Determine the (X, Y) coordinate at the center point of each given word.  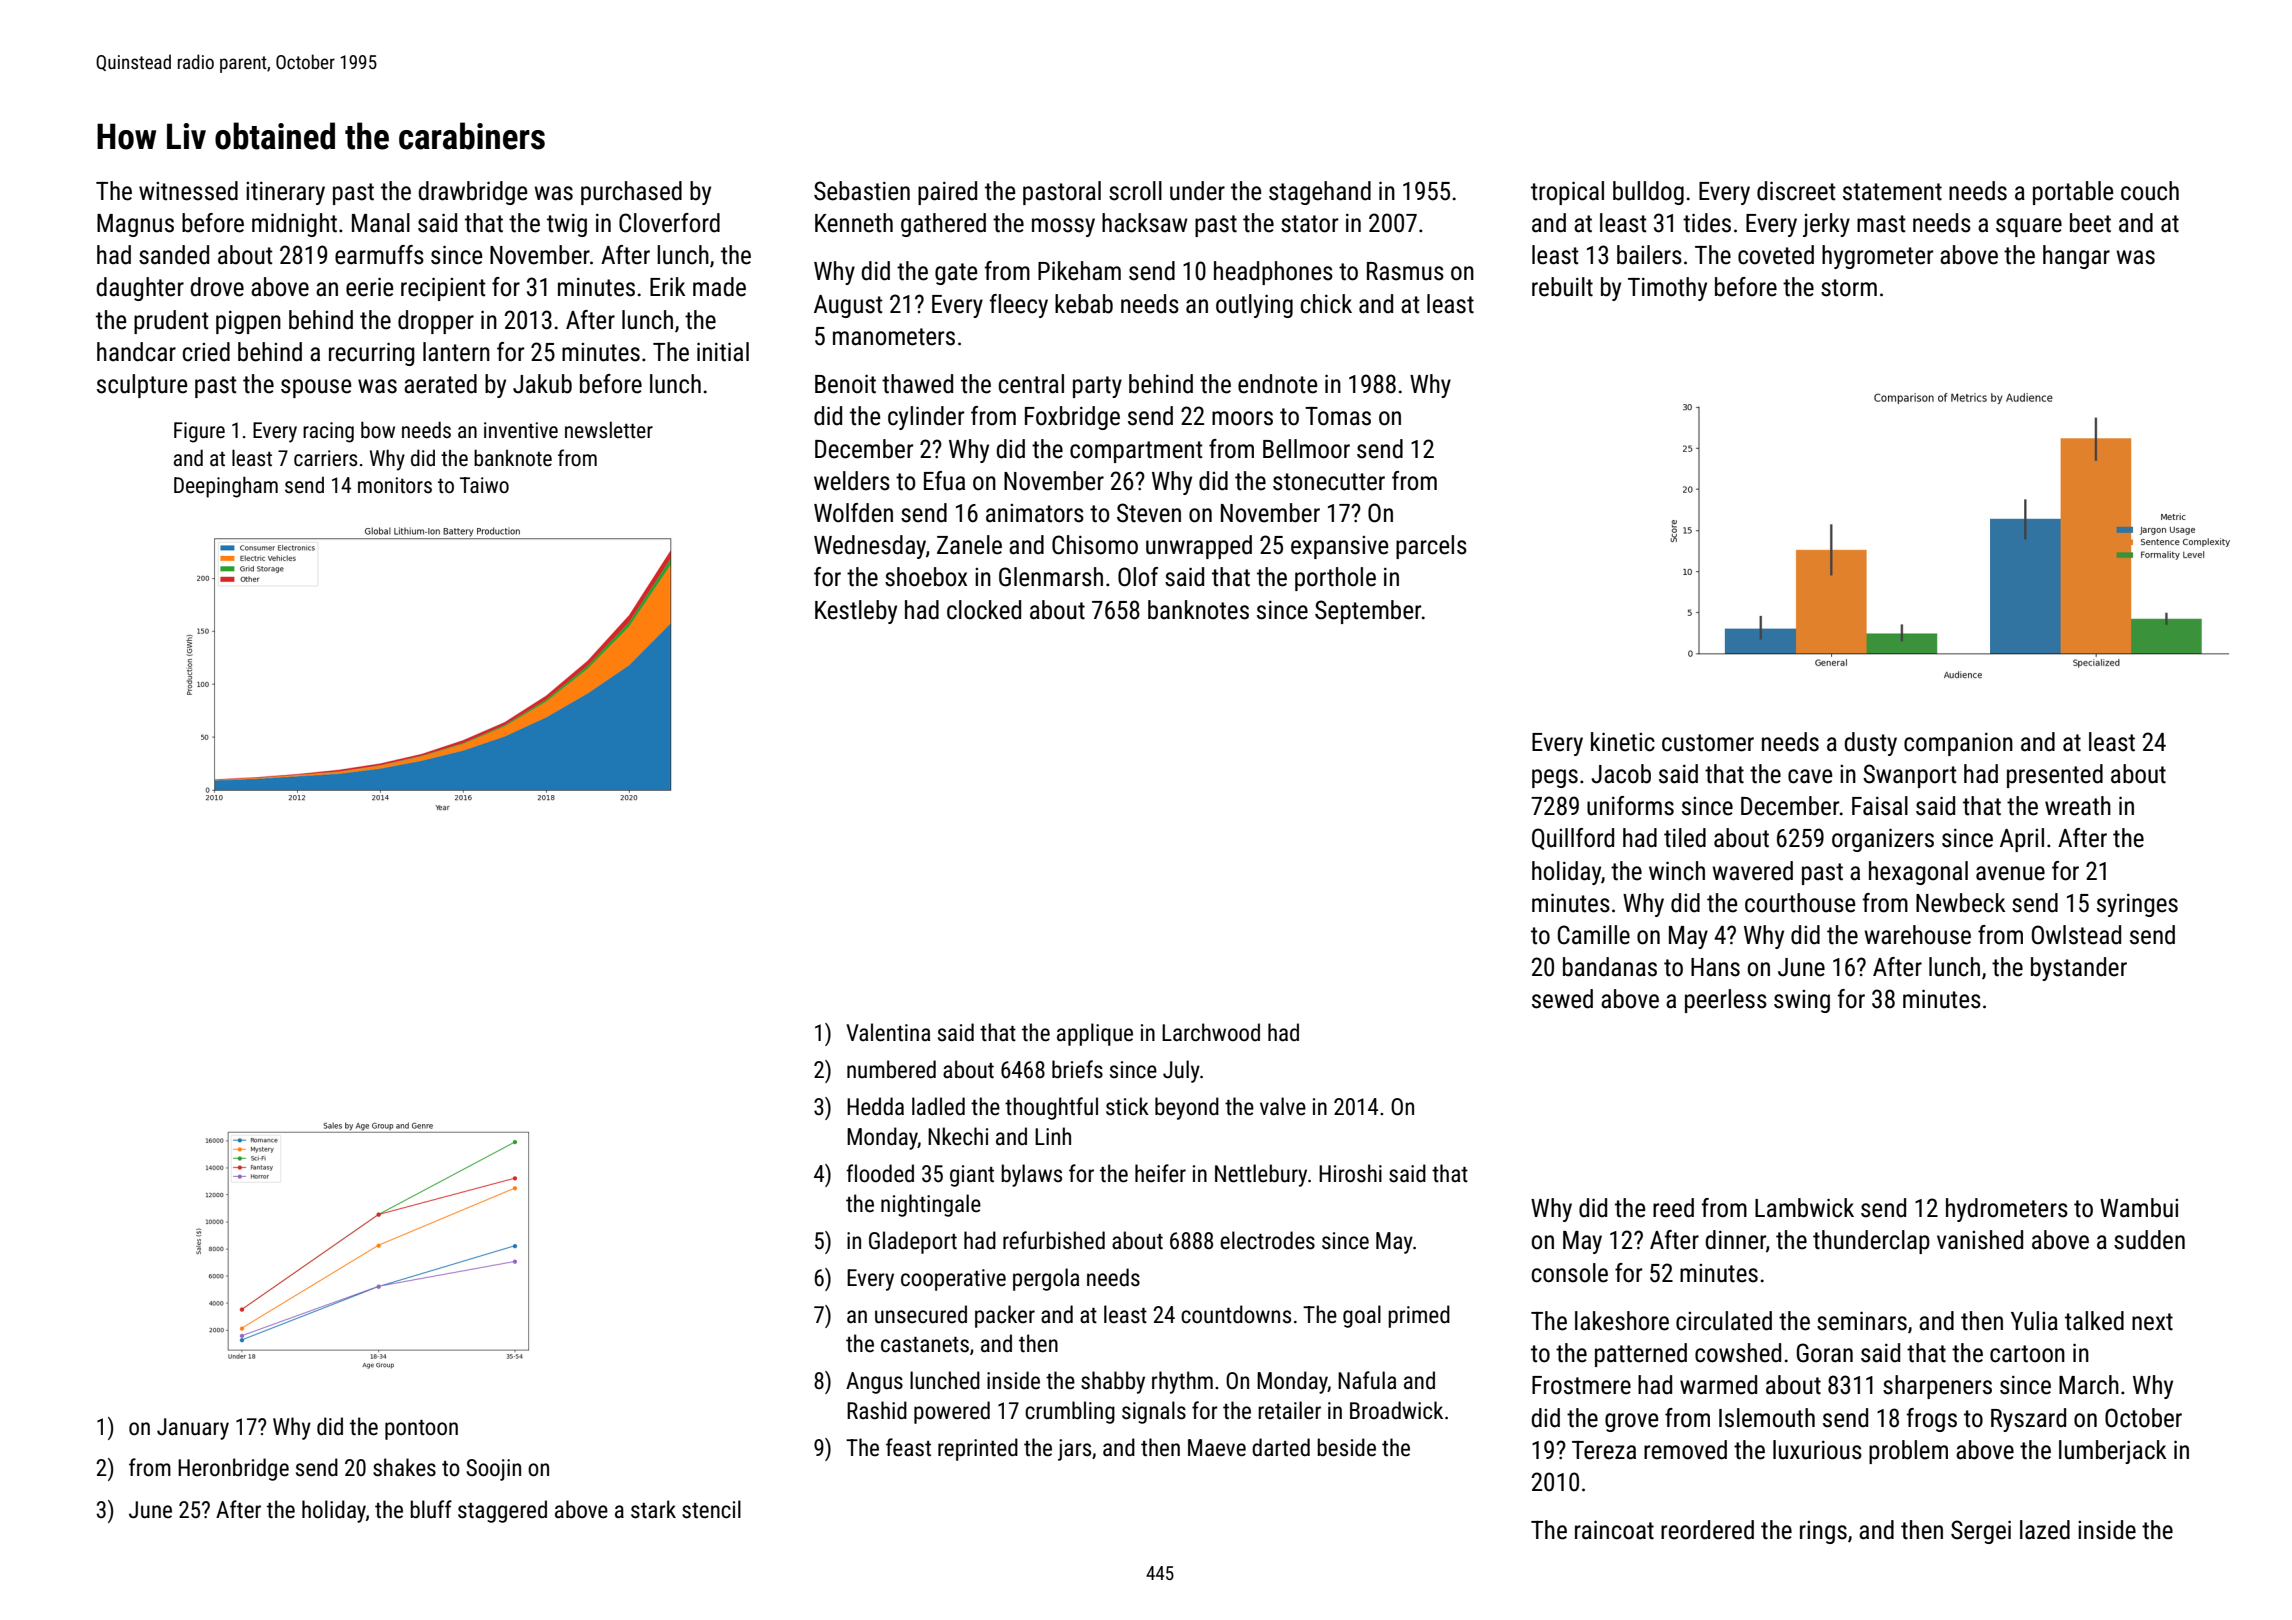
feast (908, 1447)
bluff (431, 1509)
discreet (1796, 191)
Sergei (1981, 1532)
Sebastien (862, 191)
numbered (891, 1069)
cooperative (953, 1280)
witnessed (188, 191)
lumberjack (2113, 1452)
